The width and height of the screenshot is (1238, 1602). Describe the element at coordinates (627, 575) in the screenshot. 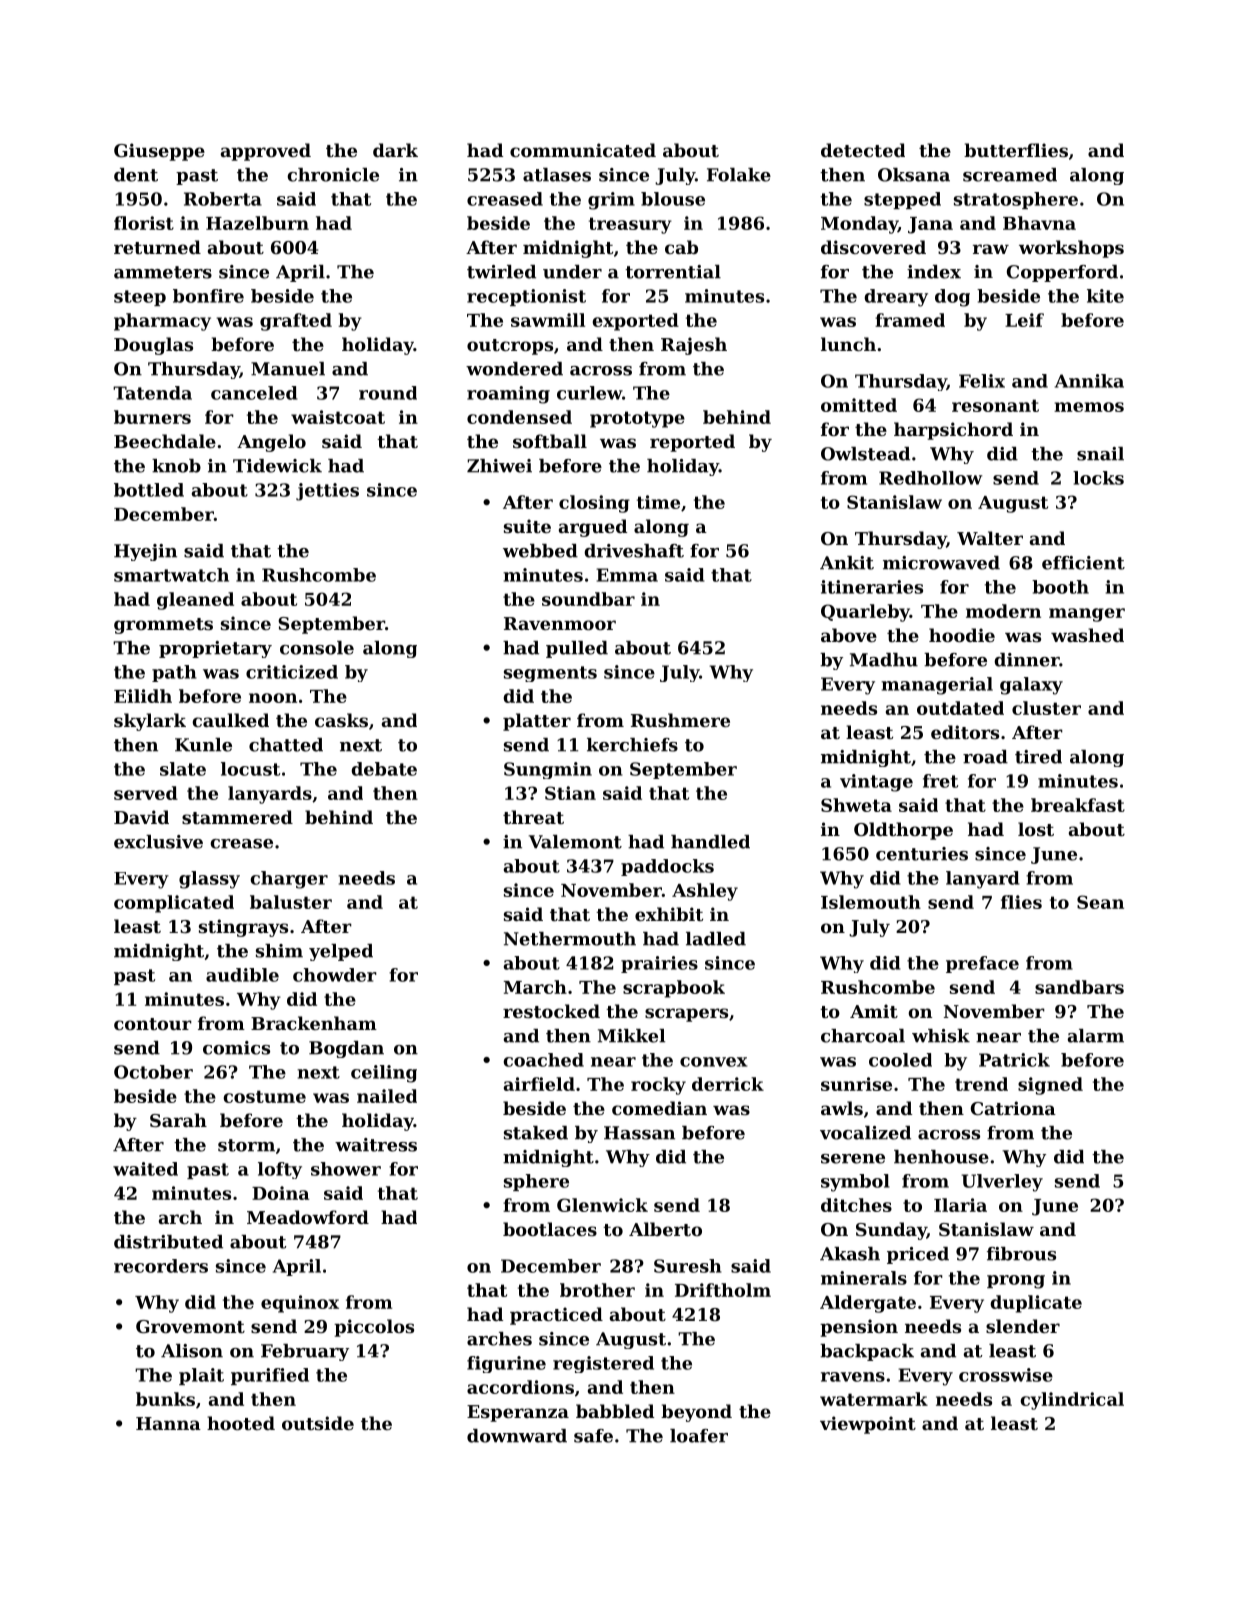

I see `Emma` at that location.
